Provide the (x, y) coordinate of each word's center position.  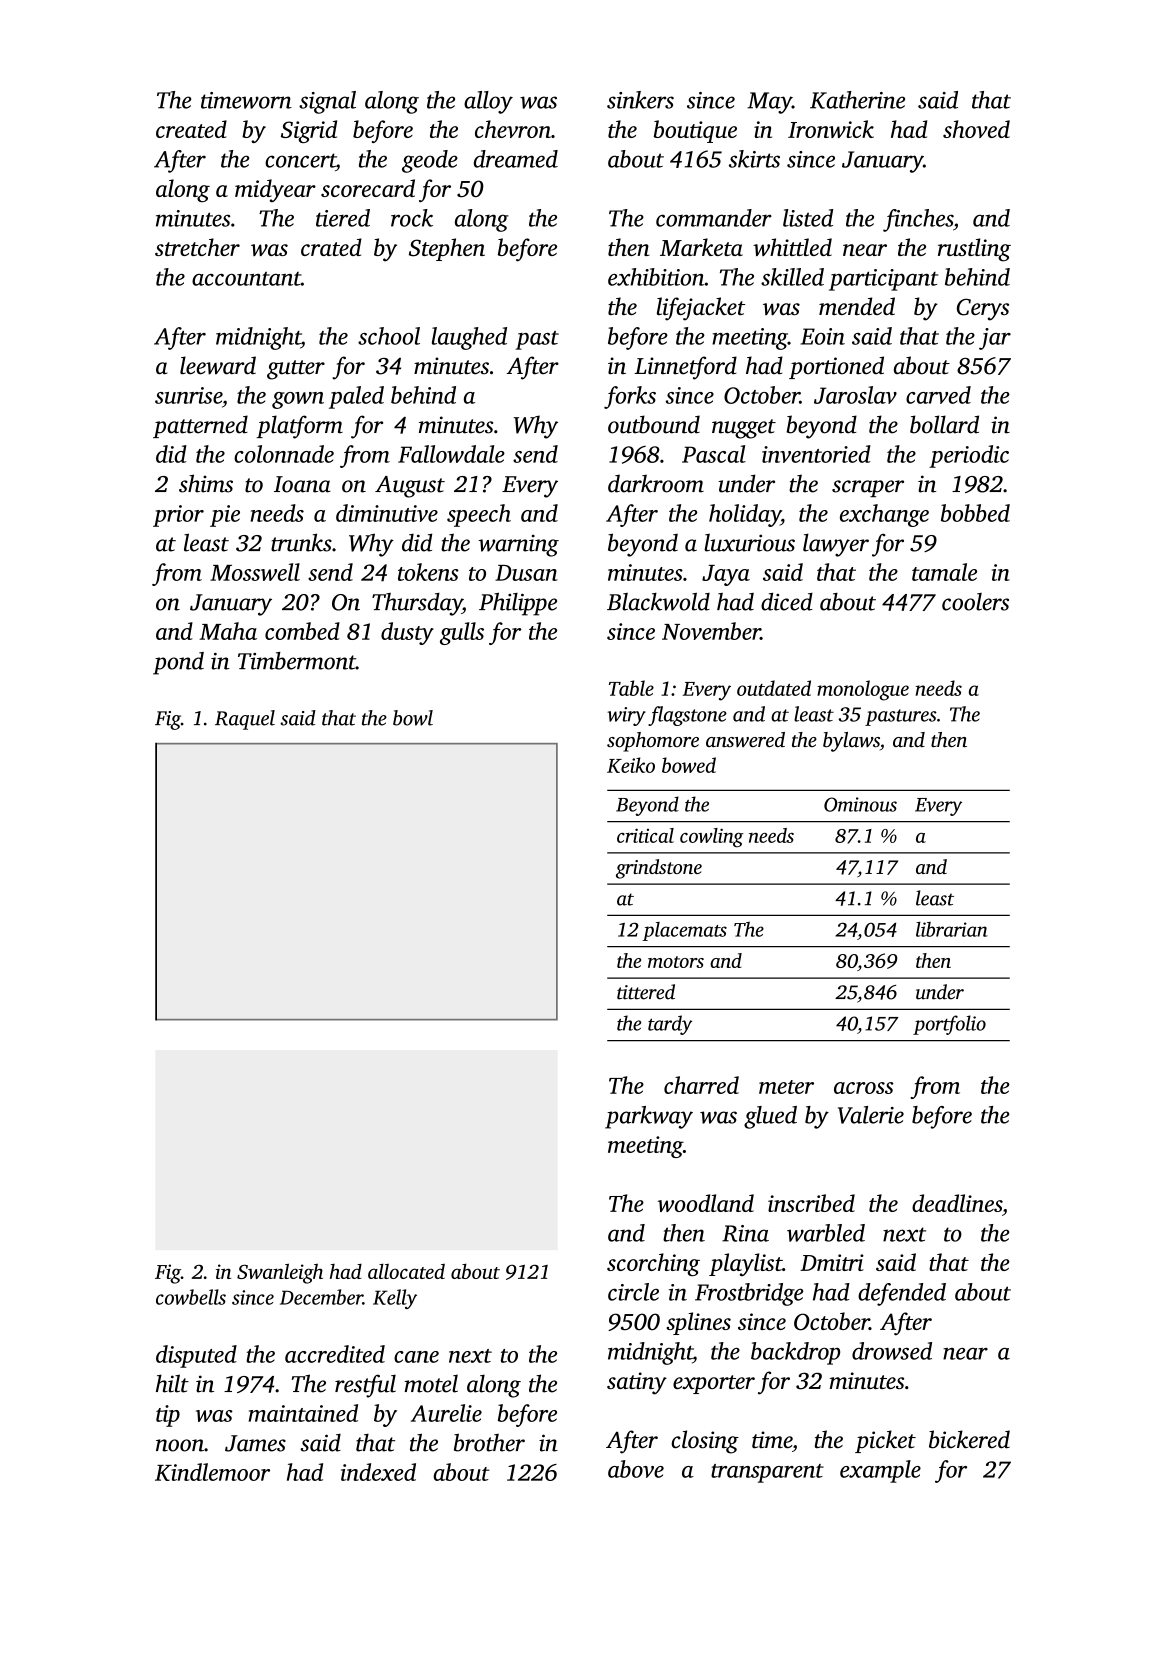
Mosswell (255, 572)
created (191, 129)
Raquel (245, 720)
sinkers (640, 100)
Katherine (857, 100)
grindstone (659, 869)
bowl (413, 718)
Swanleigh (280, 1273)
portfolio (949, 1025)
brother (489, 1442)
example (880, 1471)
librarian (952, 929)
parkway (649, 1117)
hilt (172, 1383)
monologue (863, 690)
